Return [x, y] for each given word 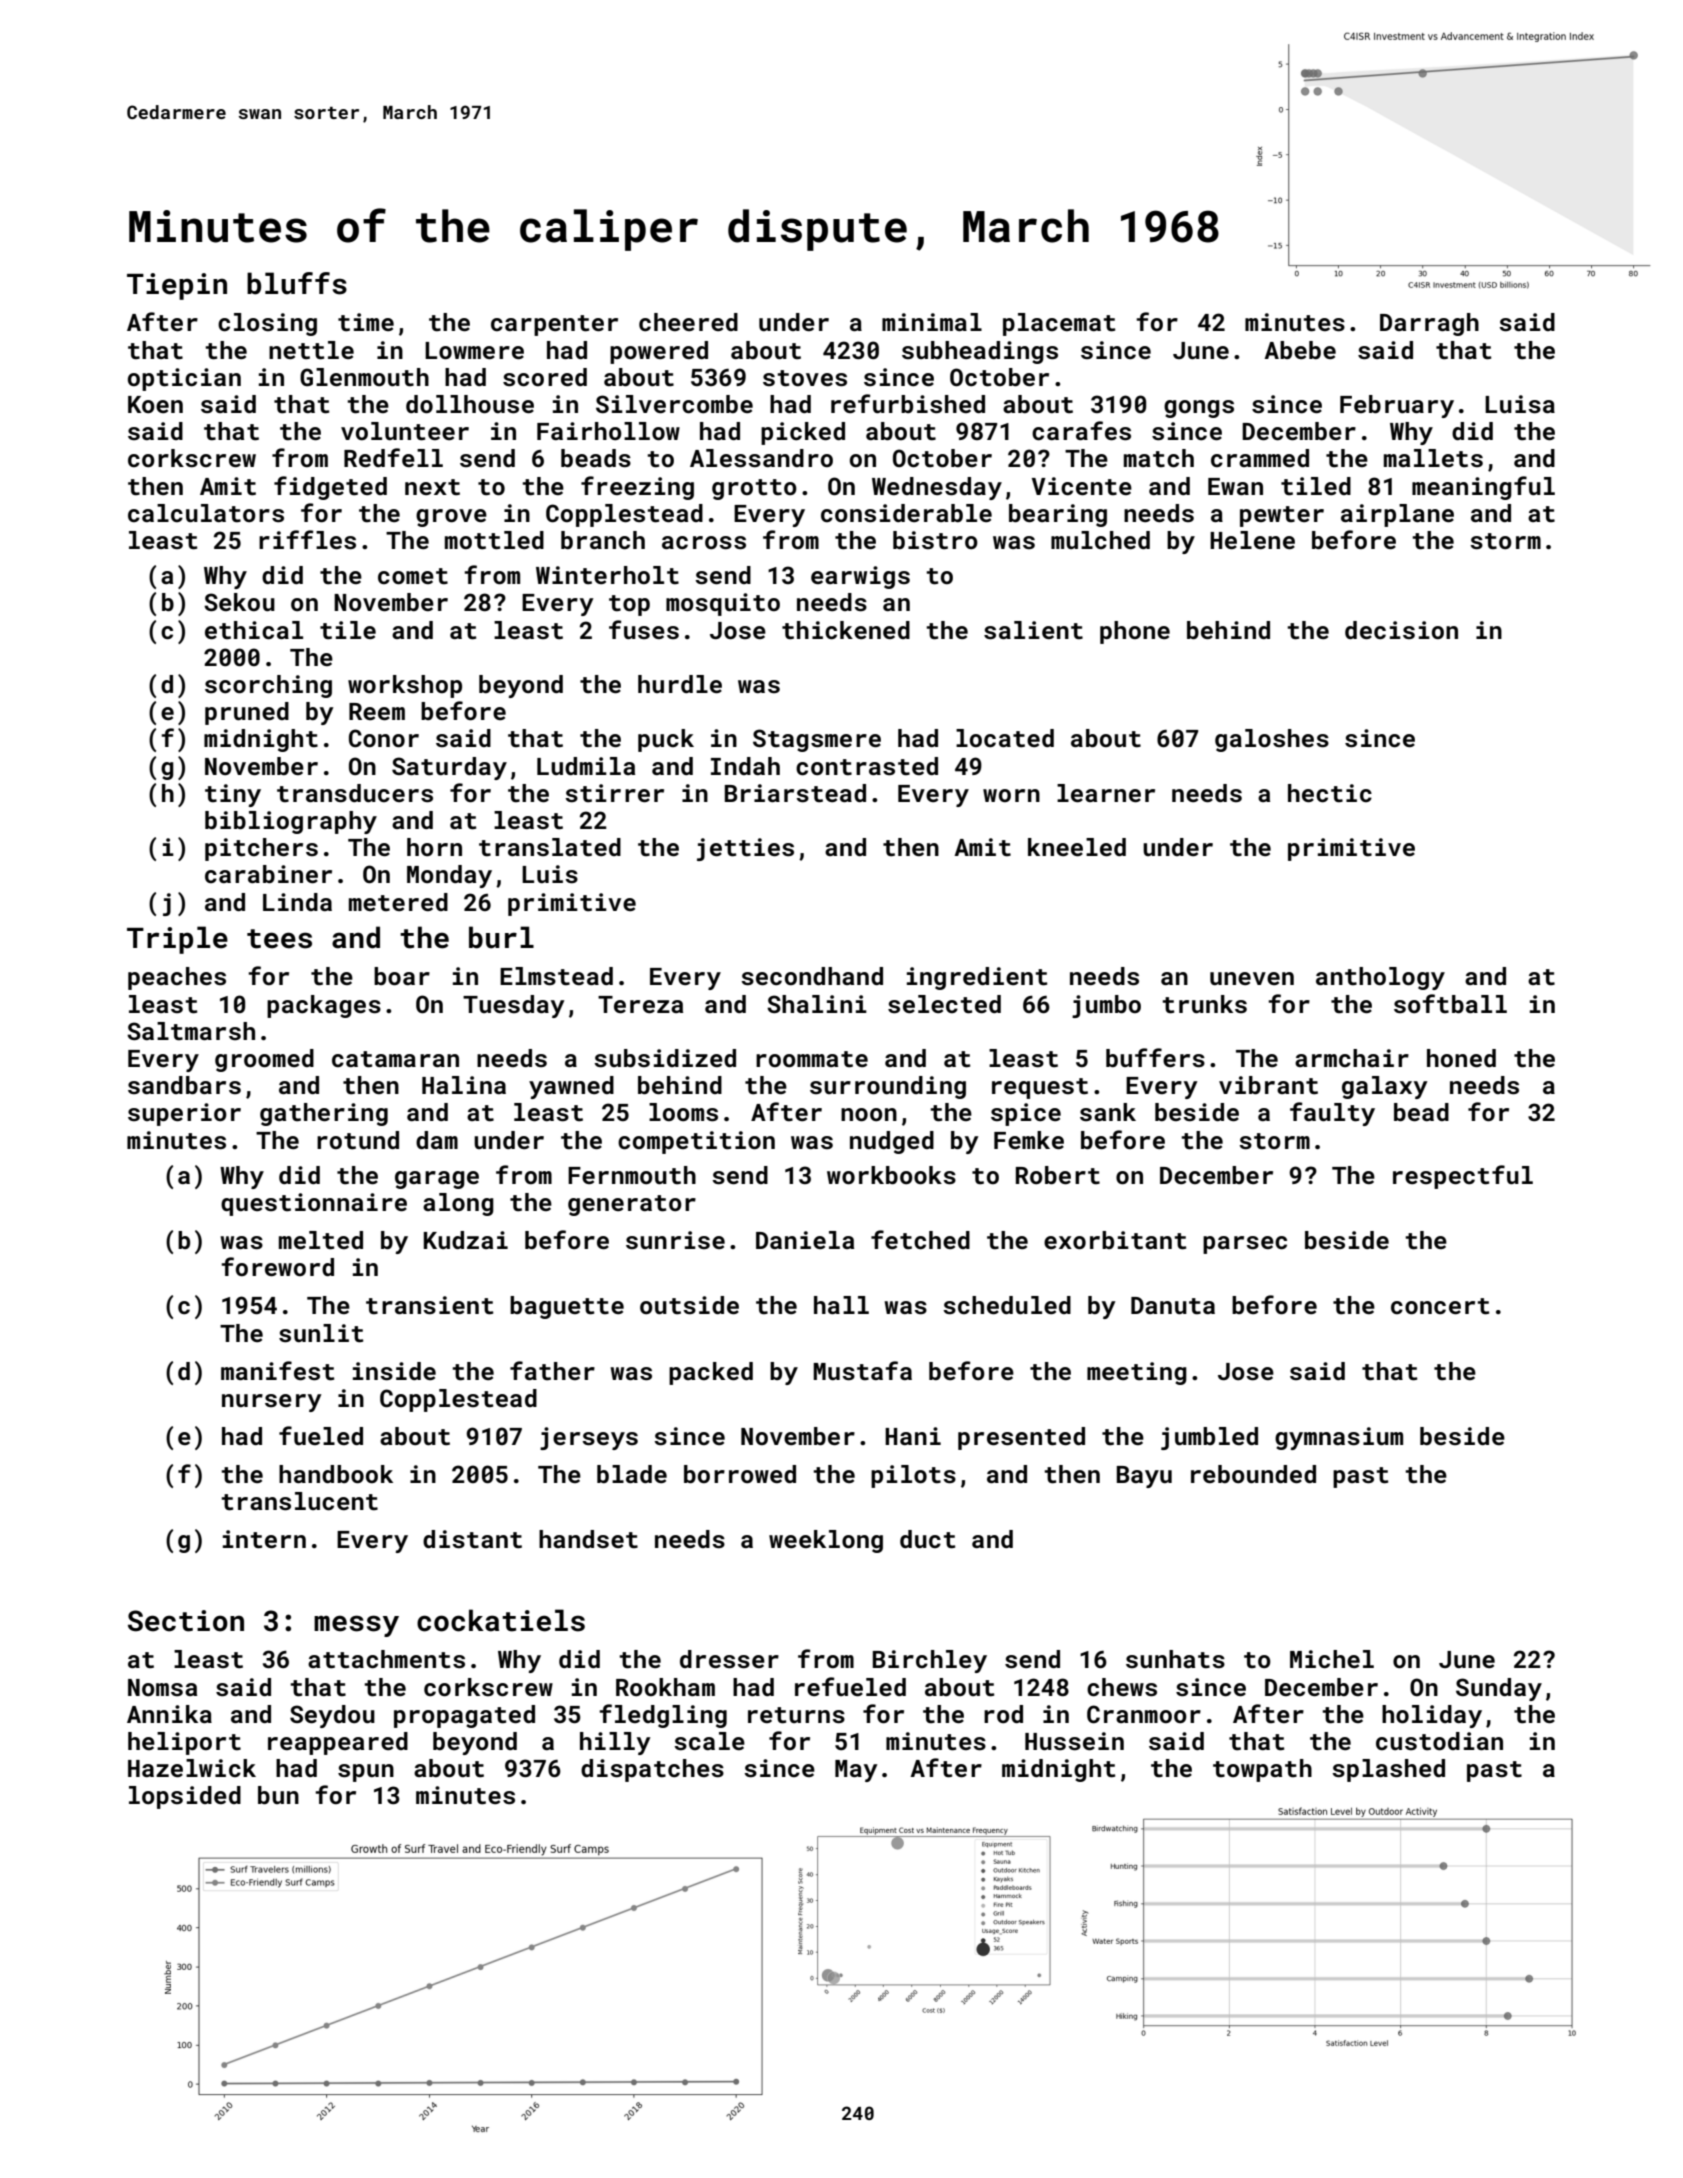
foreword [277, 1266]
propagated [464, 1716]
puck [666, 740]
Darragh [1429, 324]
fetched [920, 1240]
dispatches [652, 1770]
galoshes [1272, 740]
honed [1461, 1058]
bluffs [297, 283]
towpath [1262, 1770]
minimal [932, 322]
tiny [233, 795]
